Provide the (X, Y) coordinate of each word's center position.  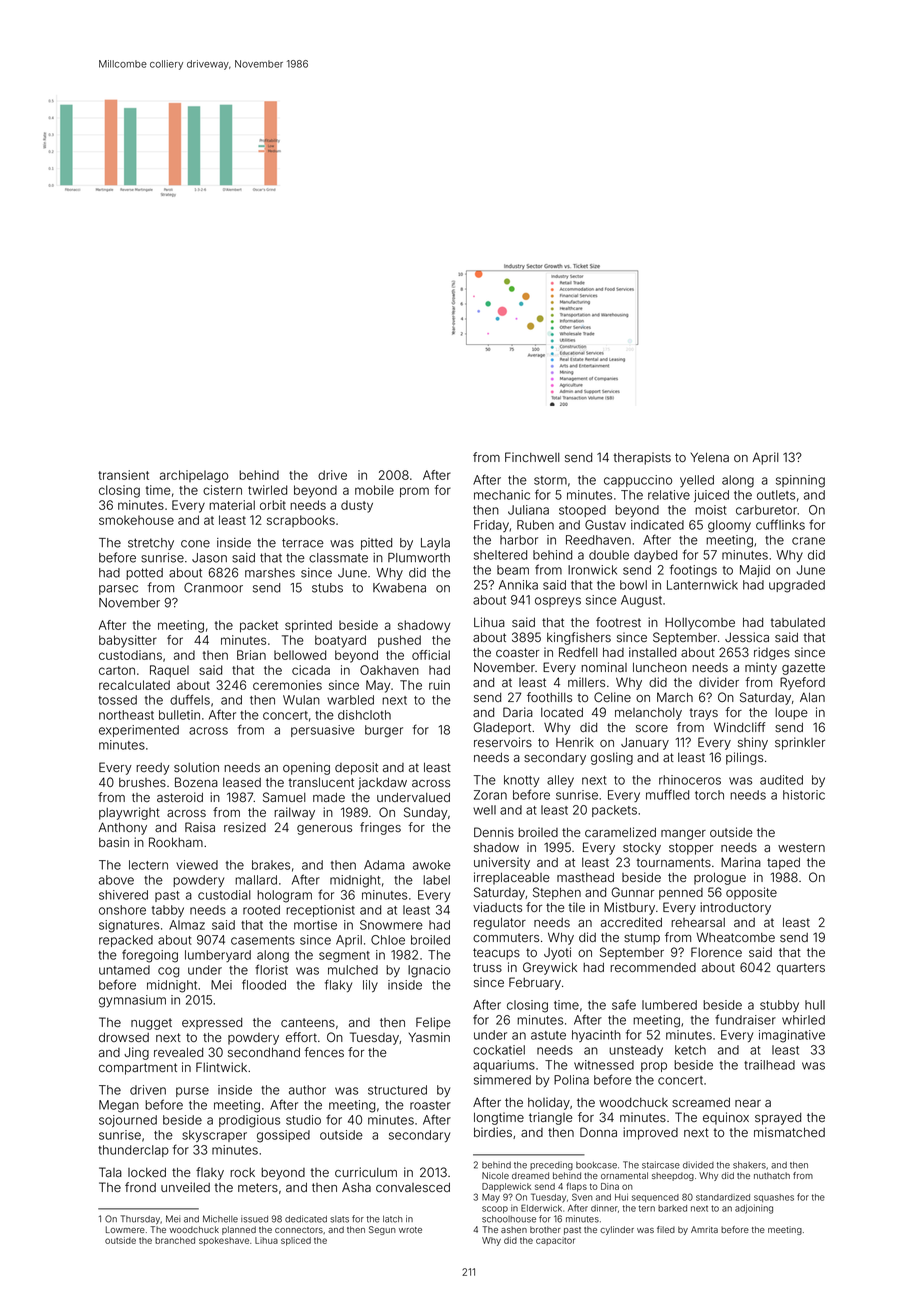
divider (719, 682)
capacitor (555, 1241)
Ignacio (429, 971)
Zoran (490, 795)
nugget (151, 1024)
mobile (374, 490)
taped (783, 863)
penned (681, 894)
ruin (439, 685)
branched (175, 1240)
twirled (267, 490)
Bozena (196, 782)
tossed (117, 700)
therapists (642, 458)
